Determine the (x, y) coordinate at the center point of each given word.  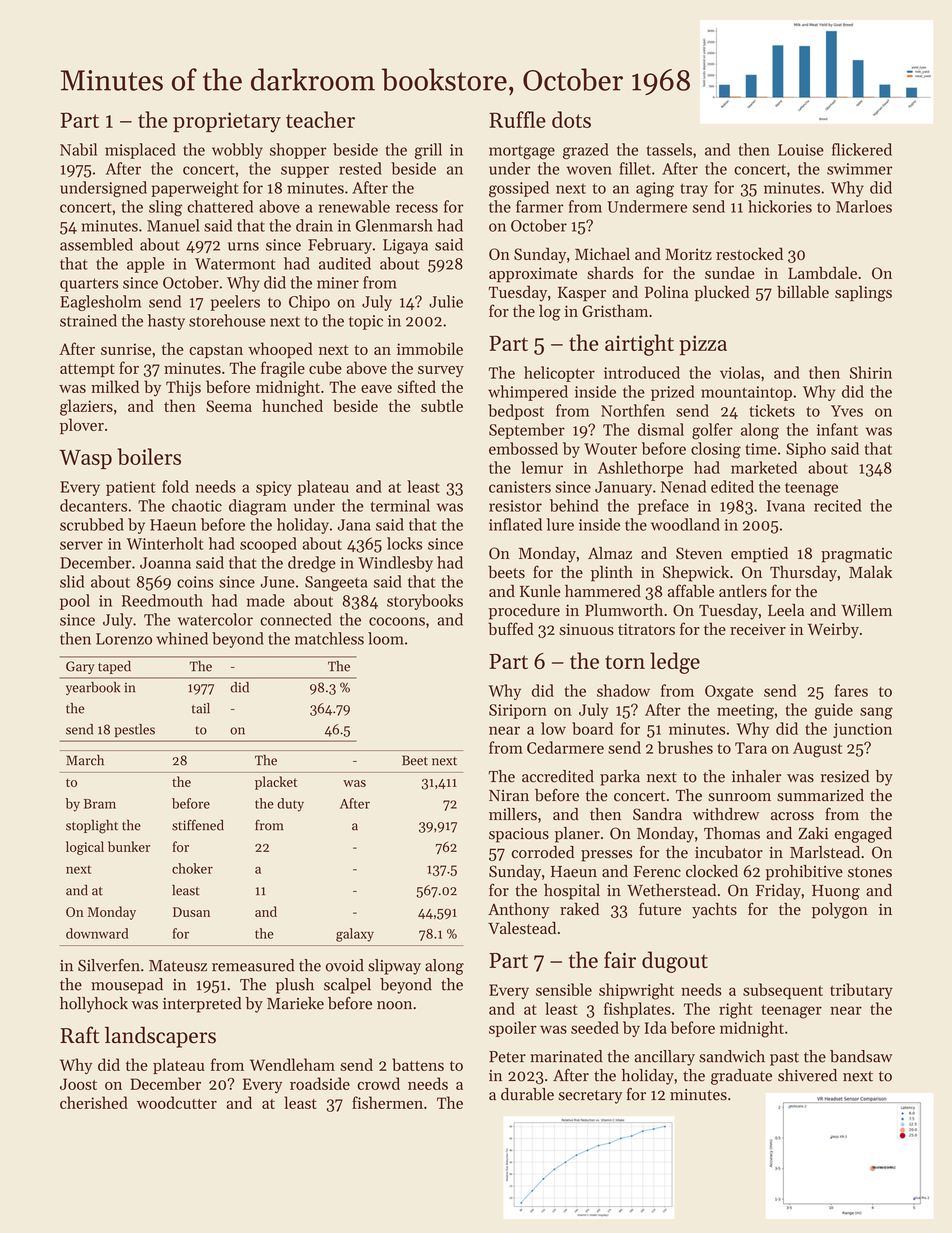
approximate (533, 275)
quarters (89, 285)
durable (527, 1094)
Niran (509, 795)
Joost (78, 1084)
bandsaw (861, 1056)
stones (870, 872)
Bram (100, 804)
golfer (712, 431)
